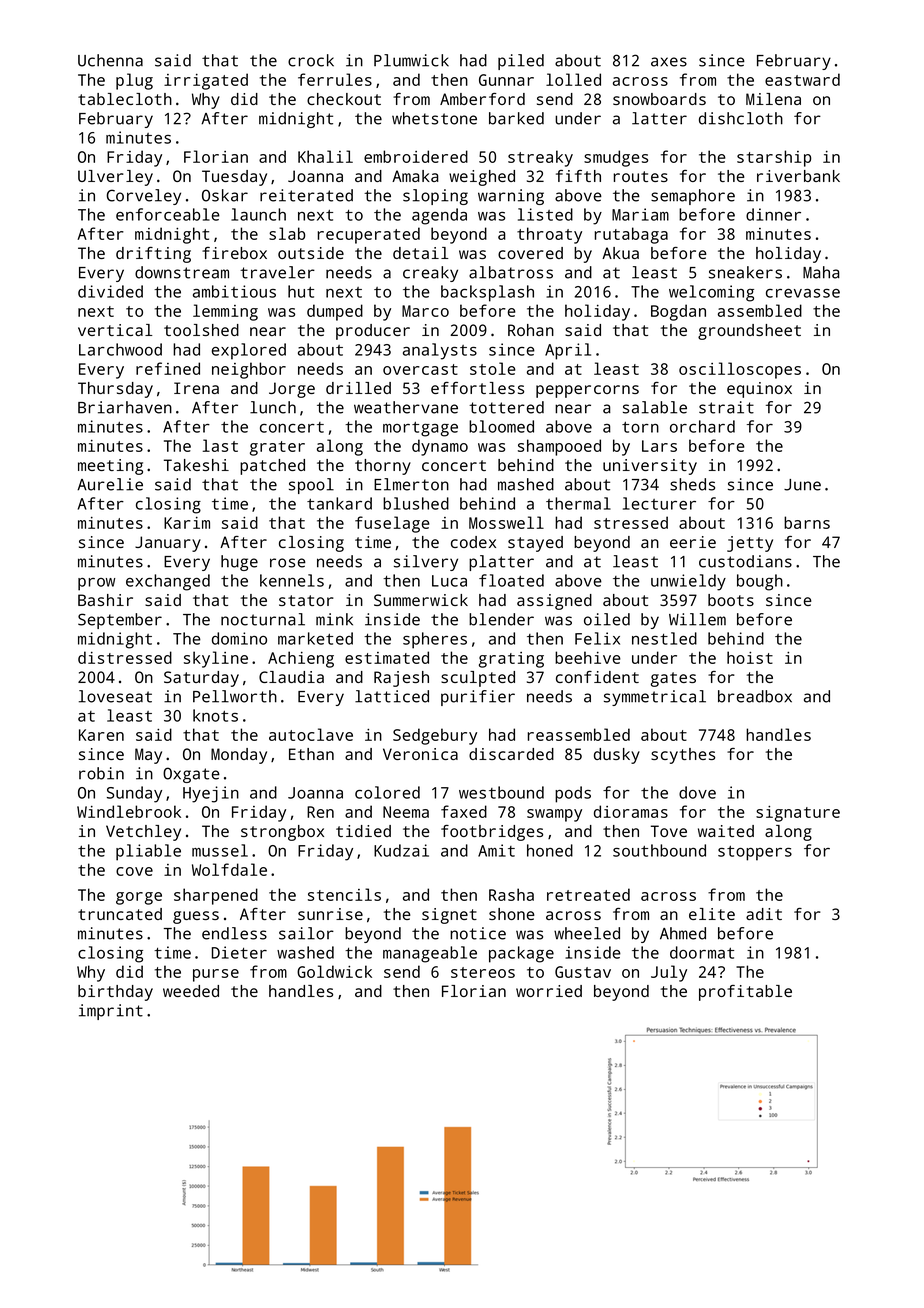 The height and width of the screenshot is (1308, 924). I want to click on tablecloth, so click(125, 99).
